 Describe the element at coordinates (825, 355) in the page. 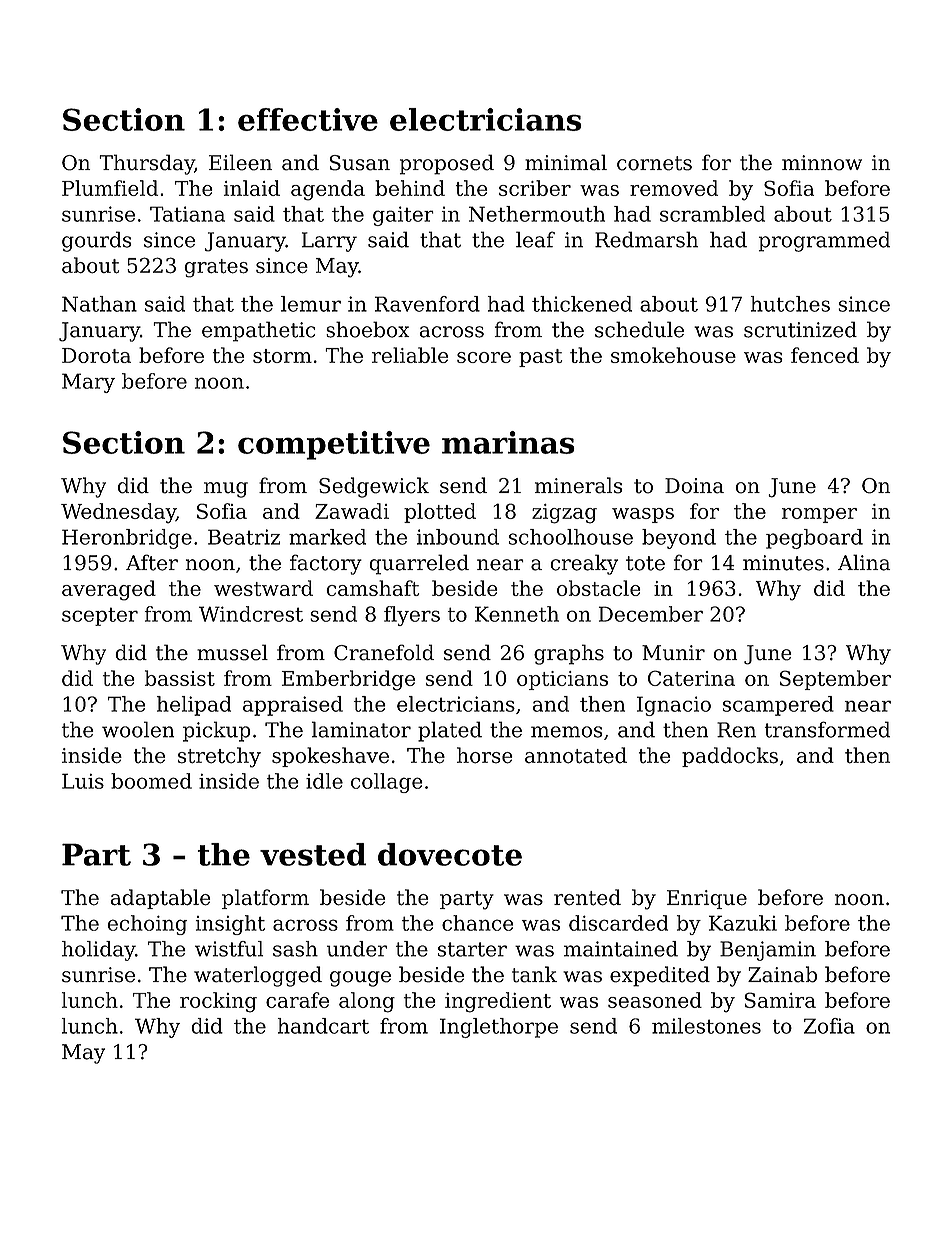

I see `fenced` at that location.
